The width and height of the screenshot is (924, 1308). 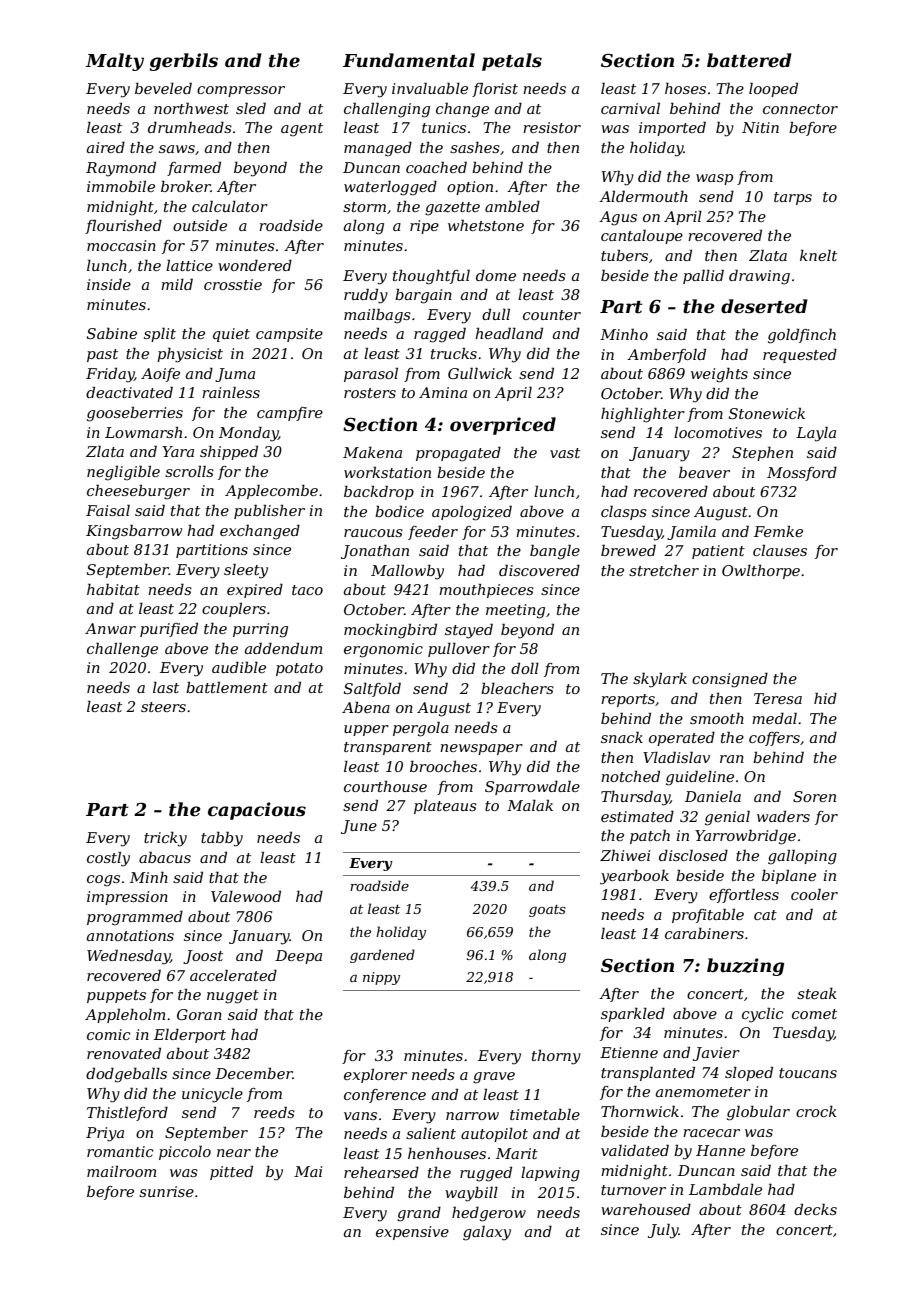 What do you see at coordinates (375, 1076) in the screenshot?
I see `explorer` at bounding box center [375, 1076].
